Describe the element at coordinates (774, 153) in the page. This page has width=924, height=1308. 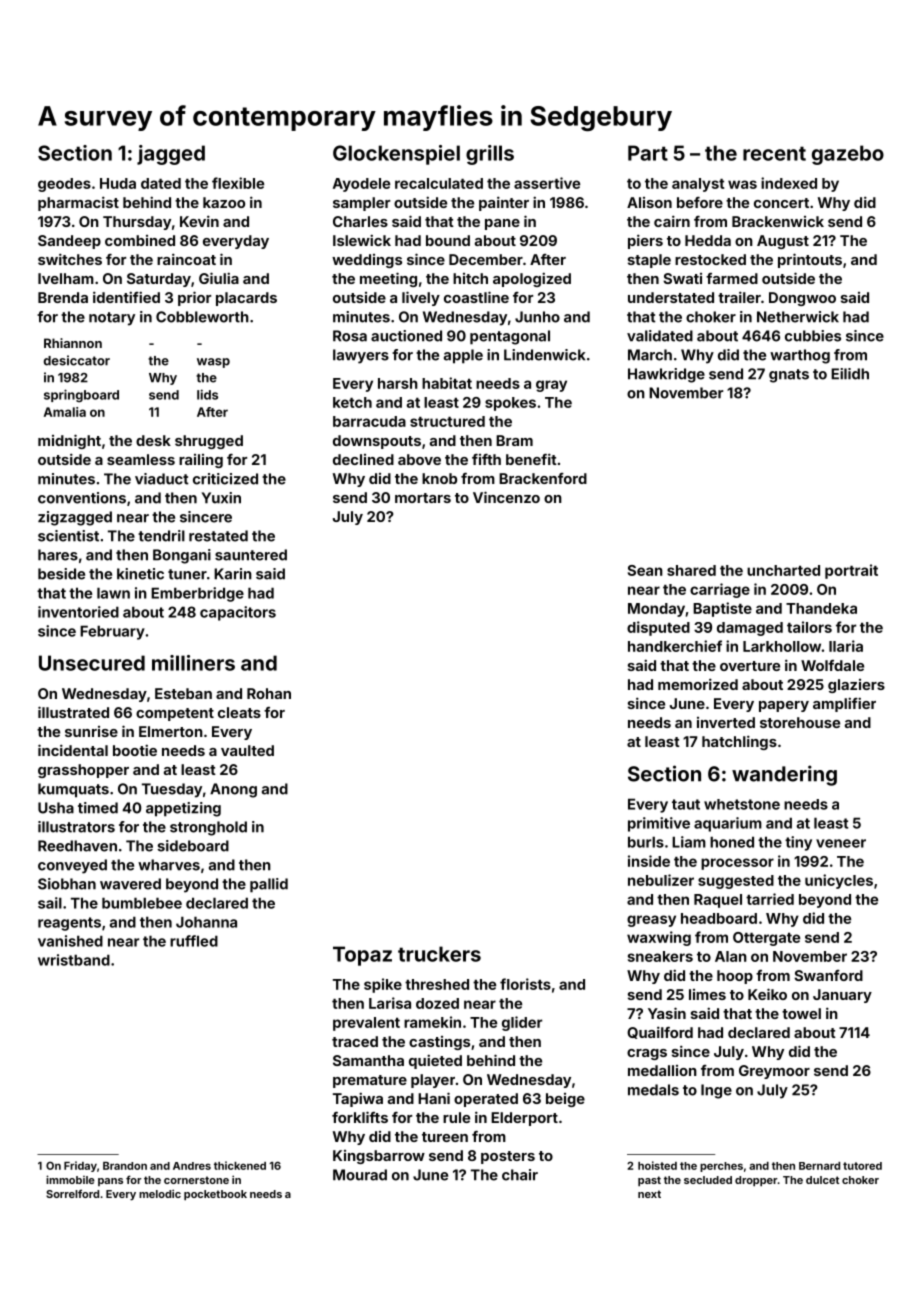
I see `recent` at that location.
